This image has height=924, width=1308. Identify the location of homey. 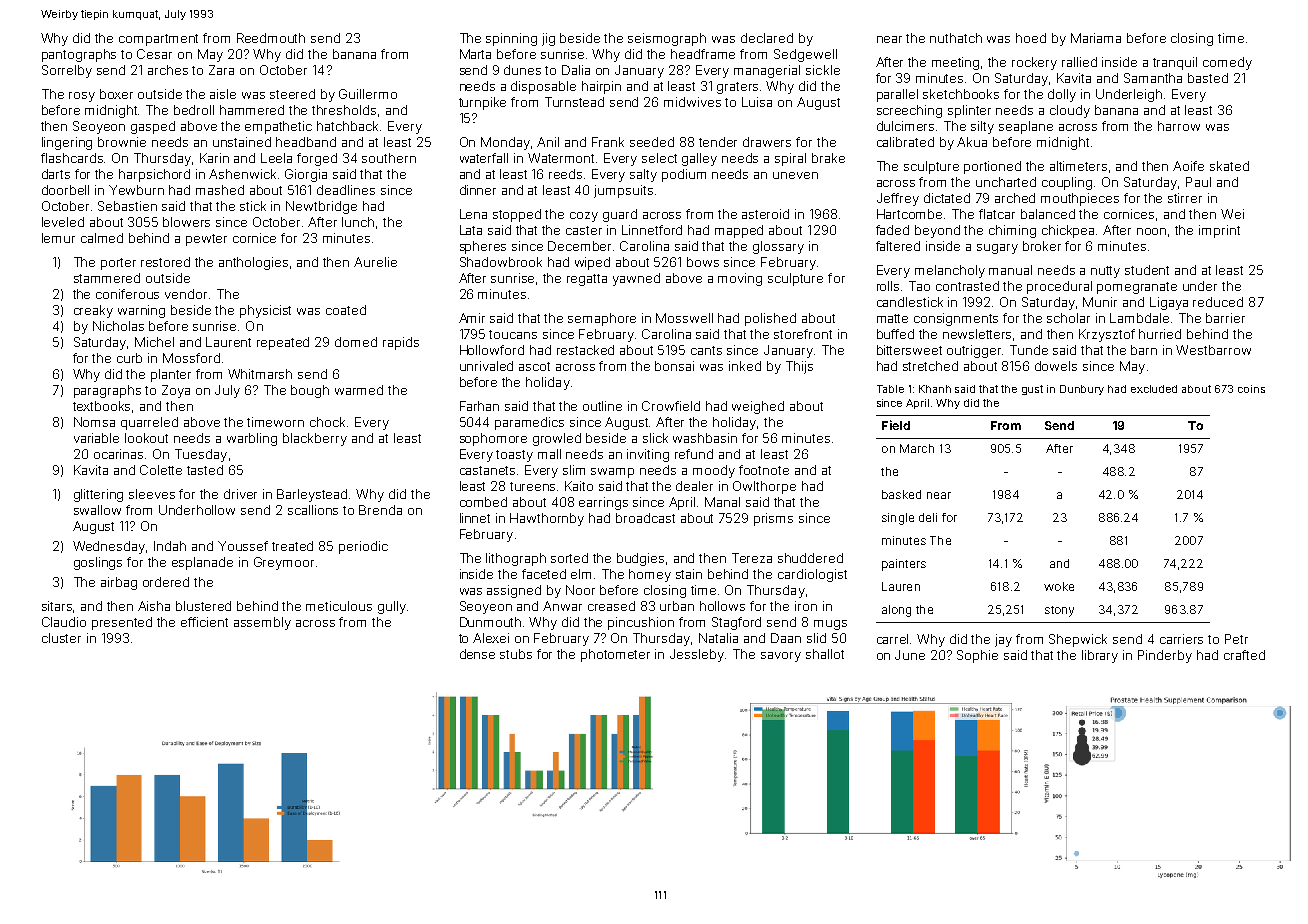
(650, 575).
